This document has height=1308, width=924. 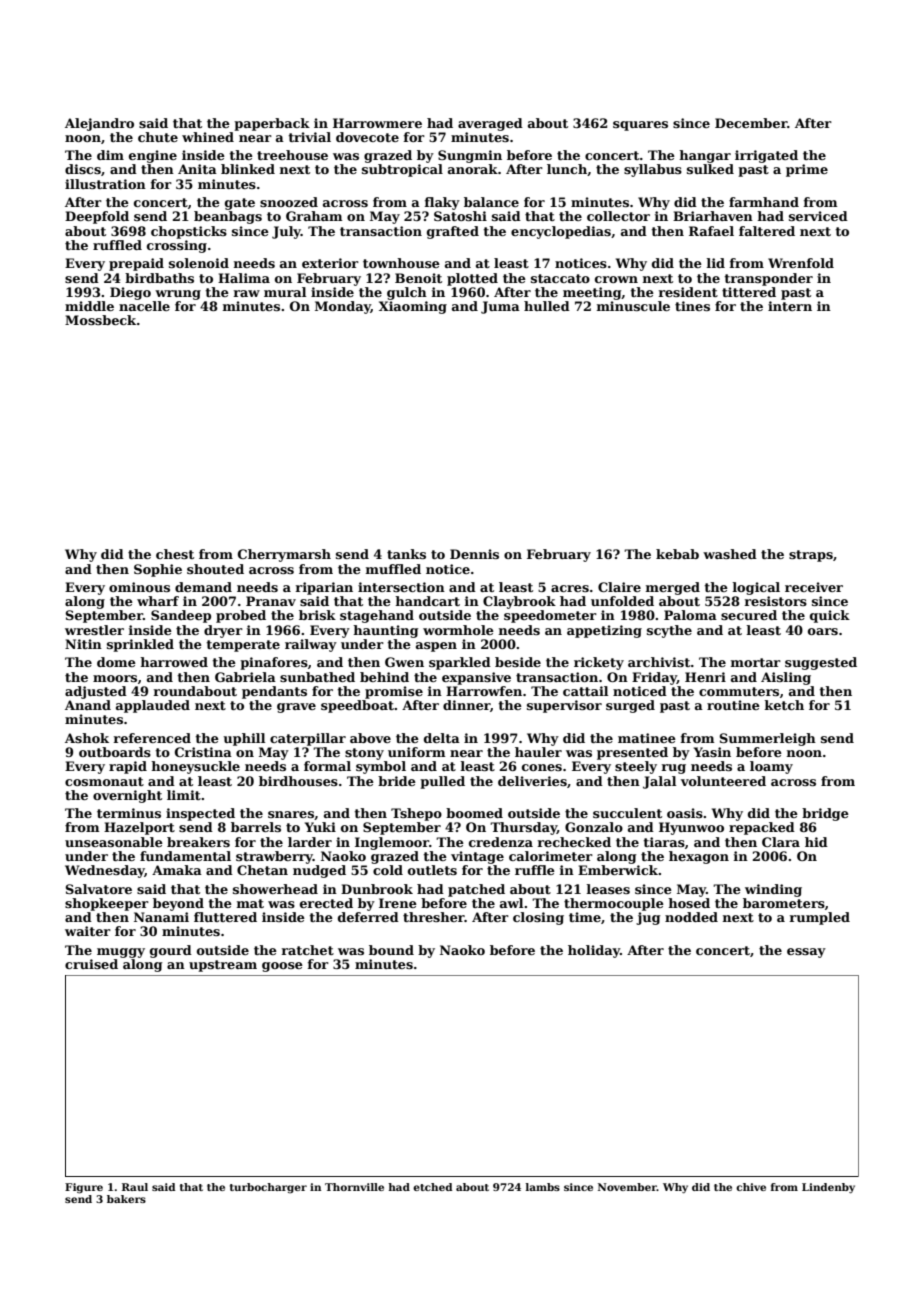 I want to click on vintage, so click(x=477, y=857).
